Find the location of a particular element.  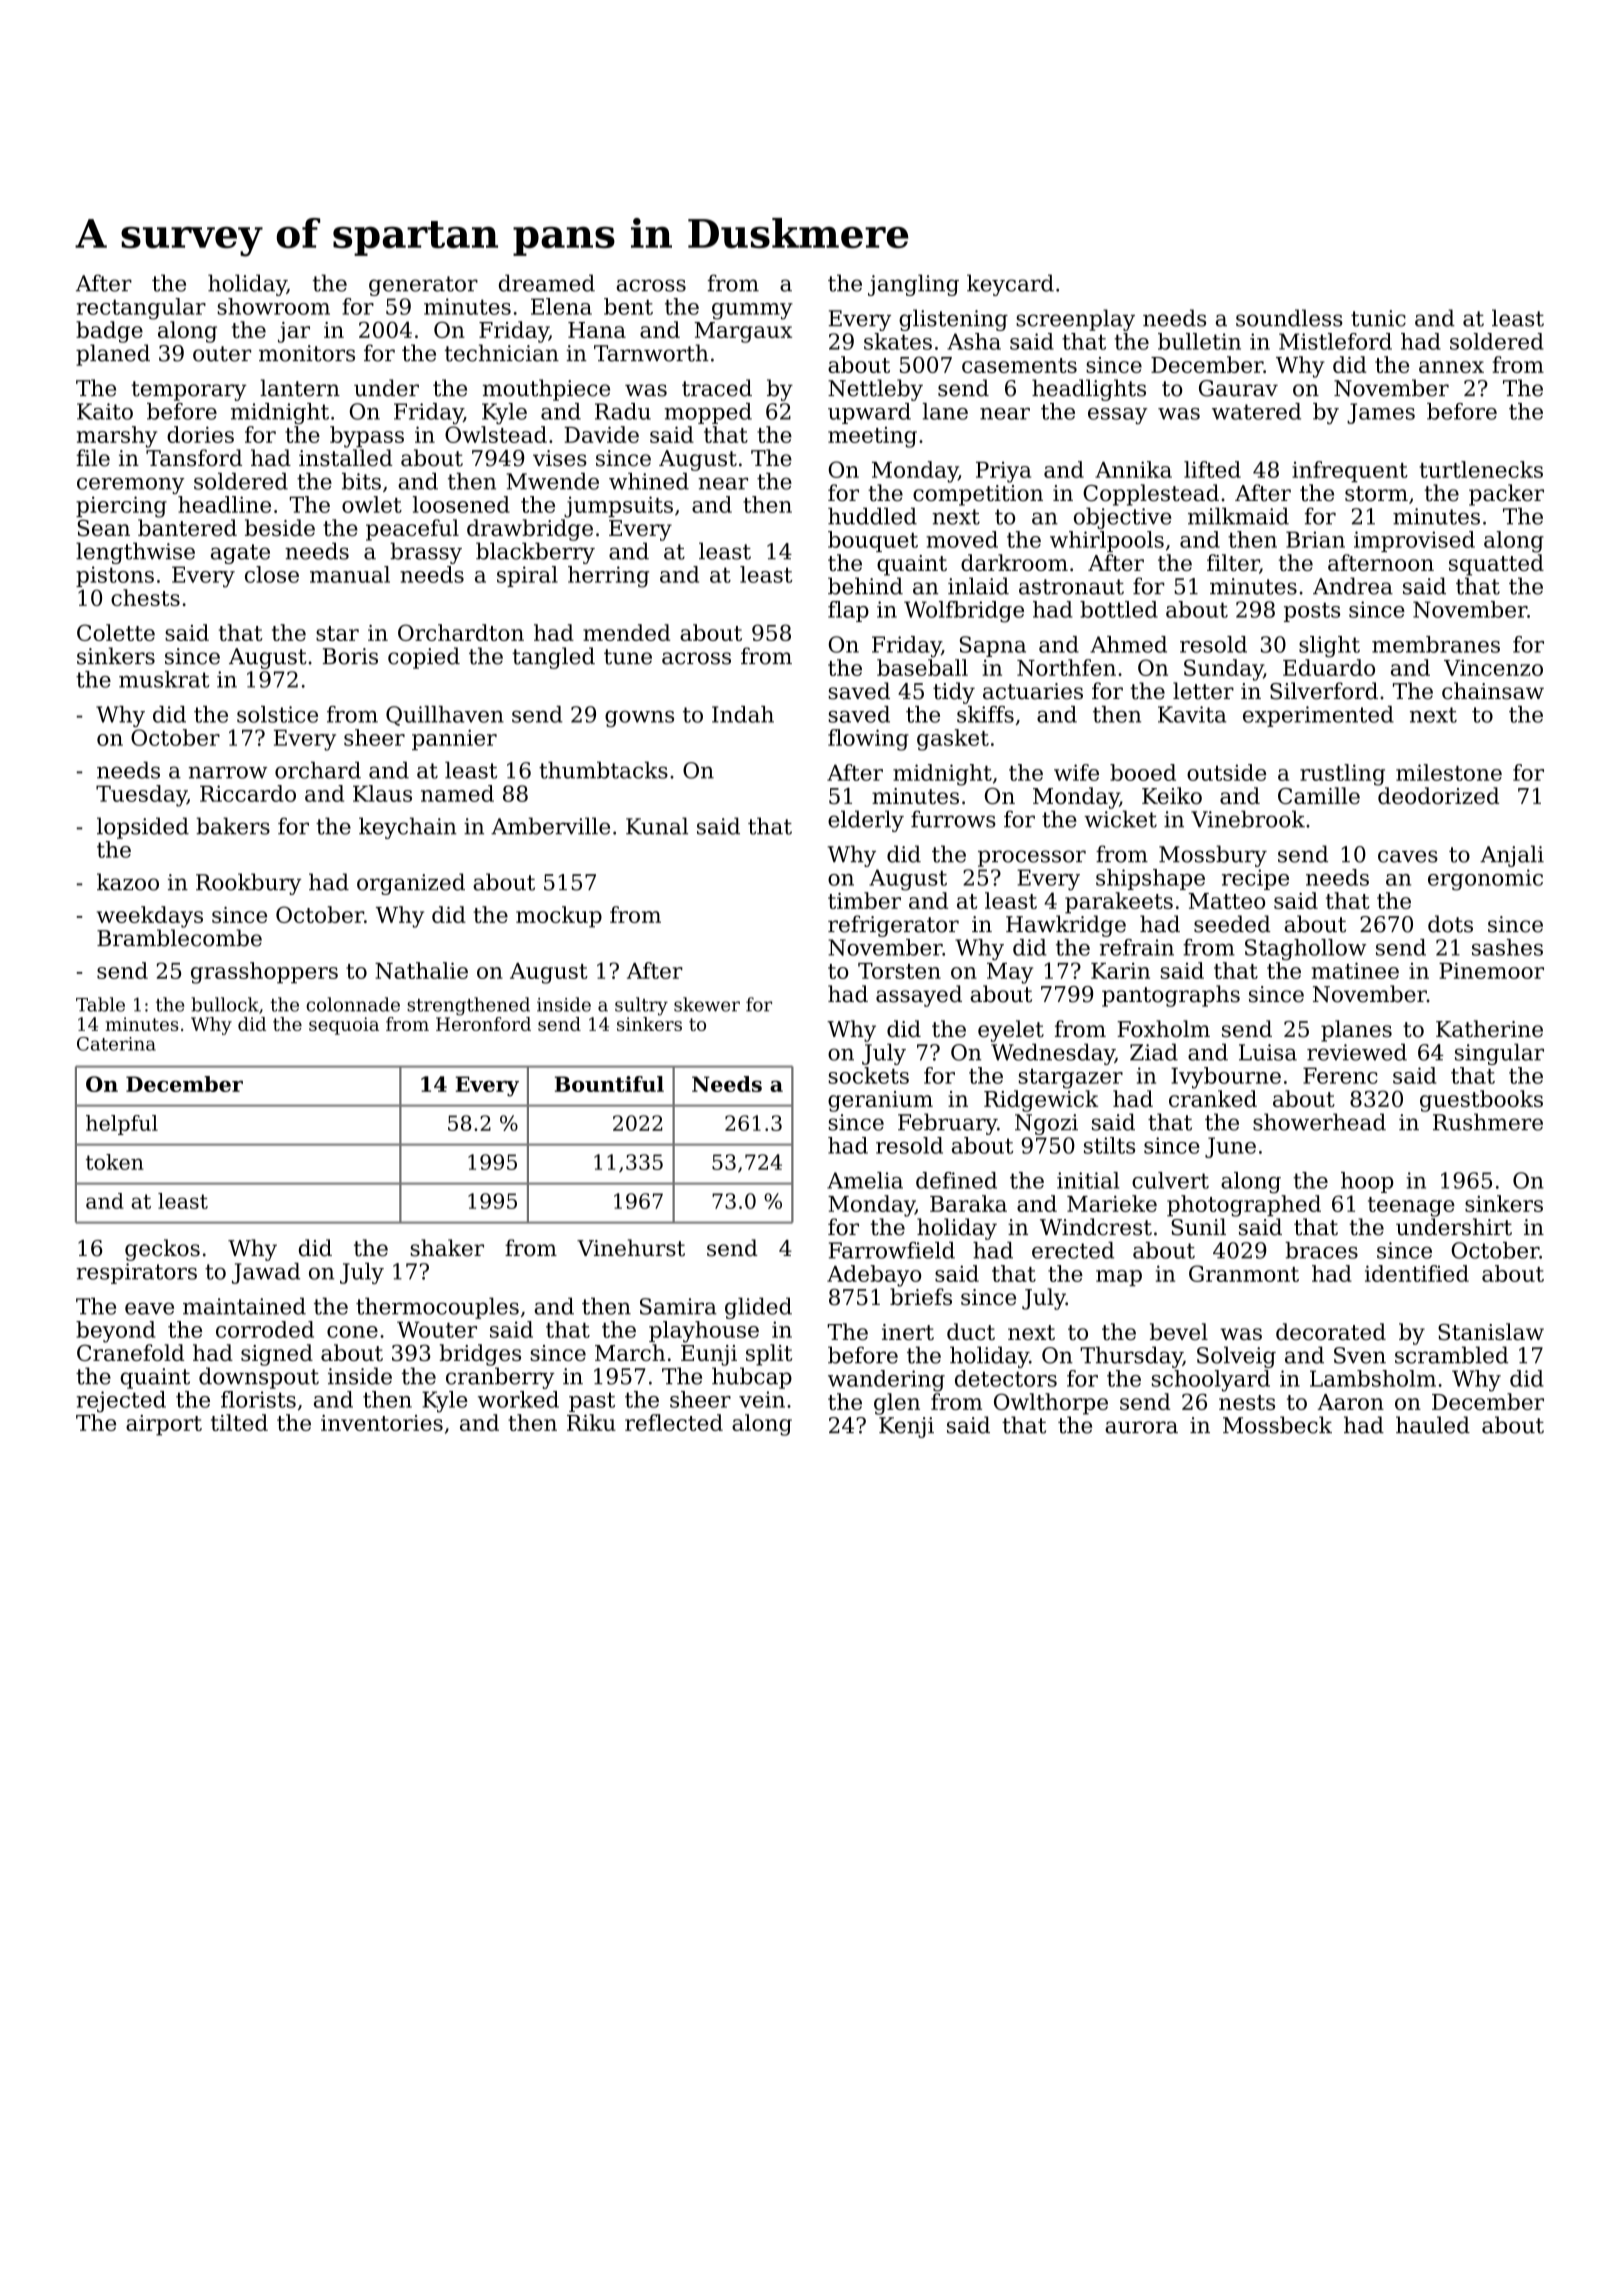

Nathalie is located at coordinates (421, 970).
